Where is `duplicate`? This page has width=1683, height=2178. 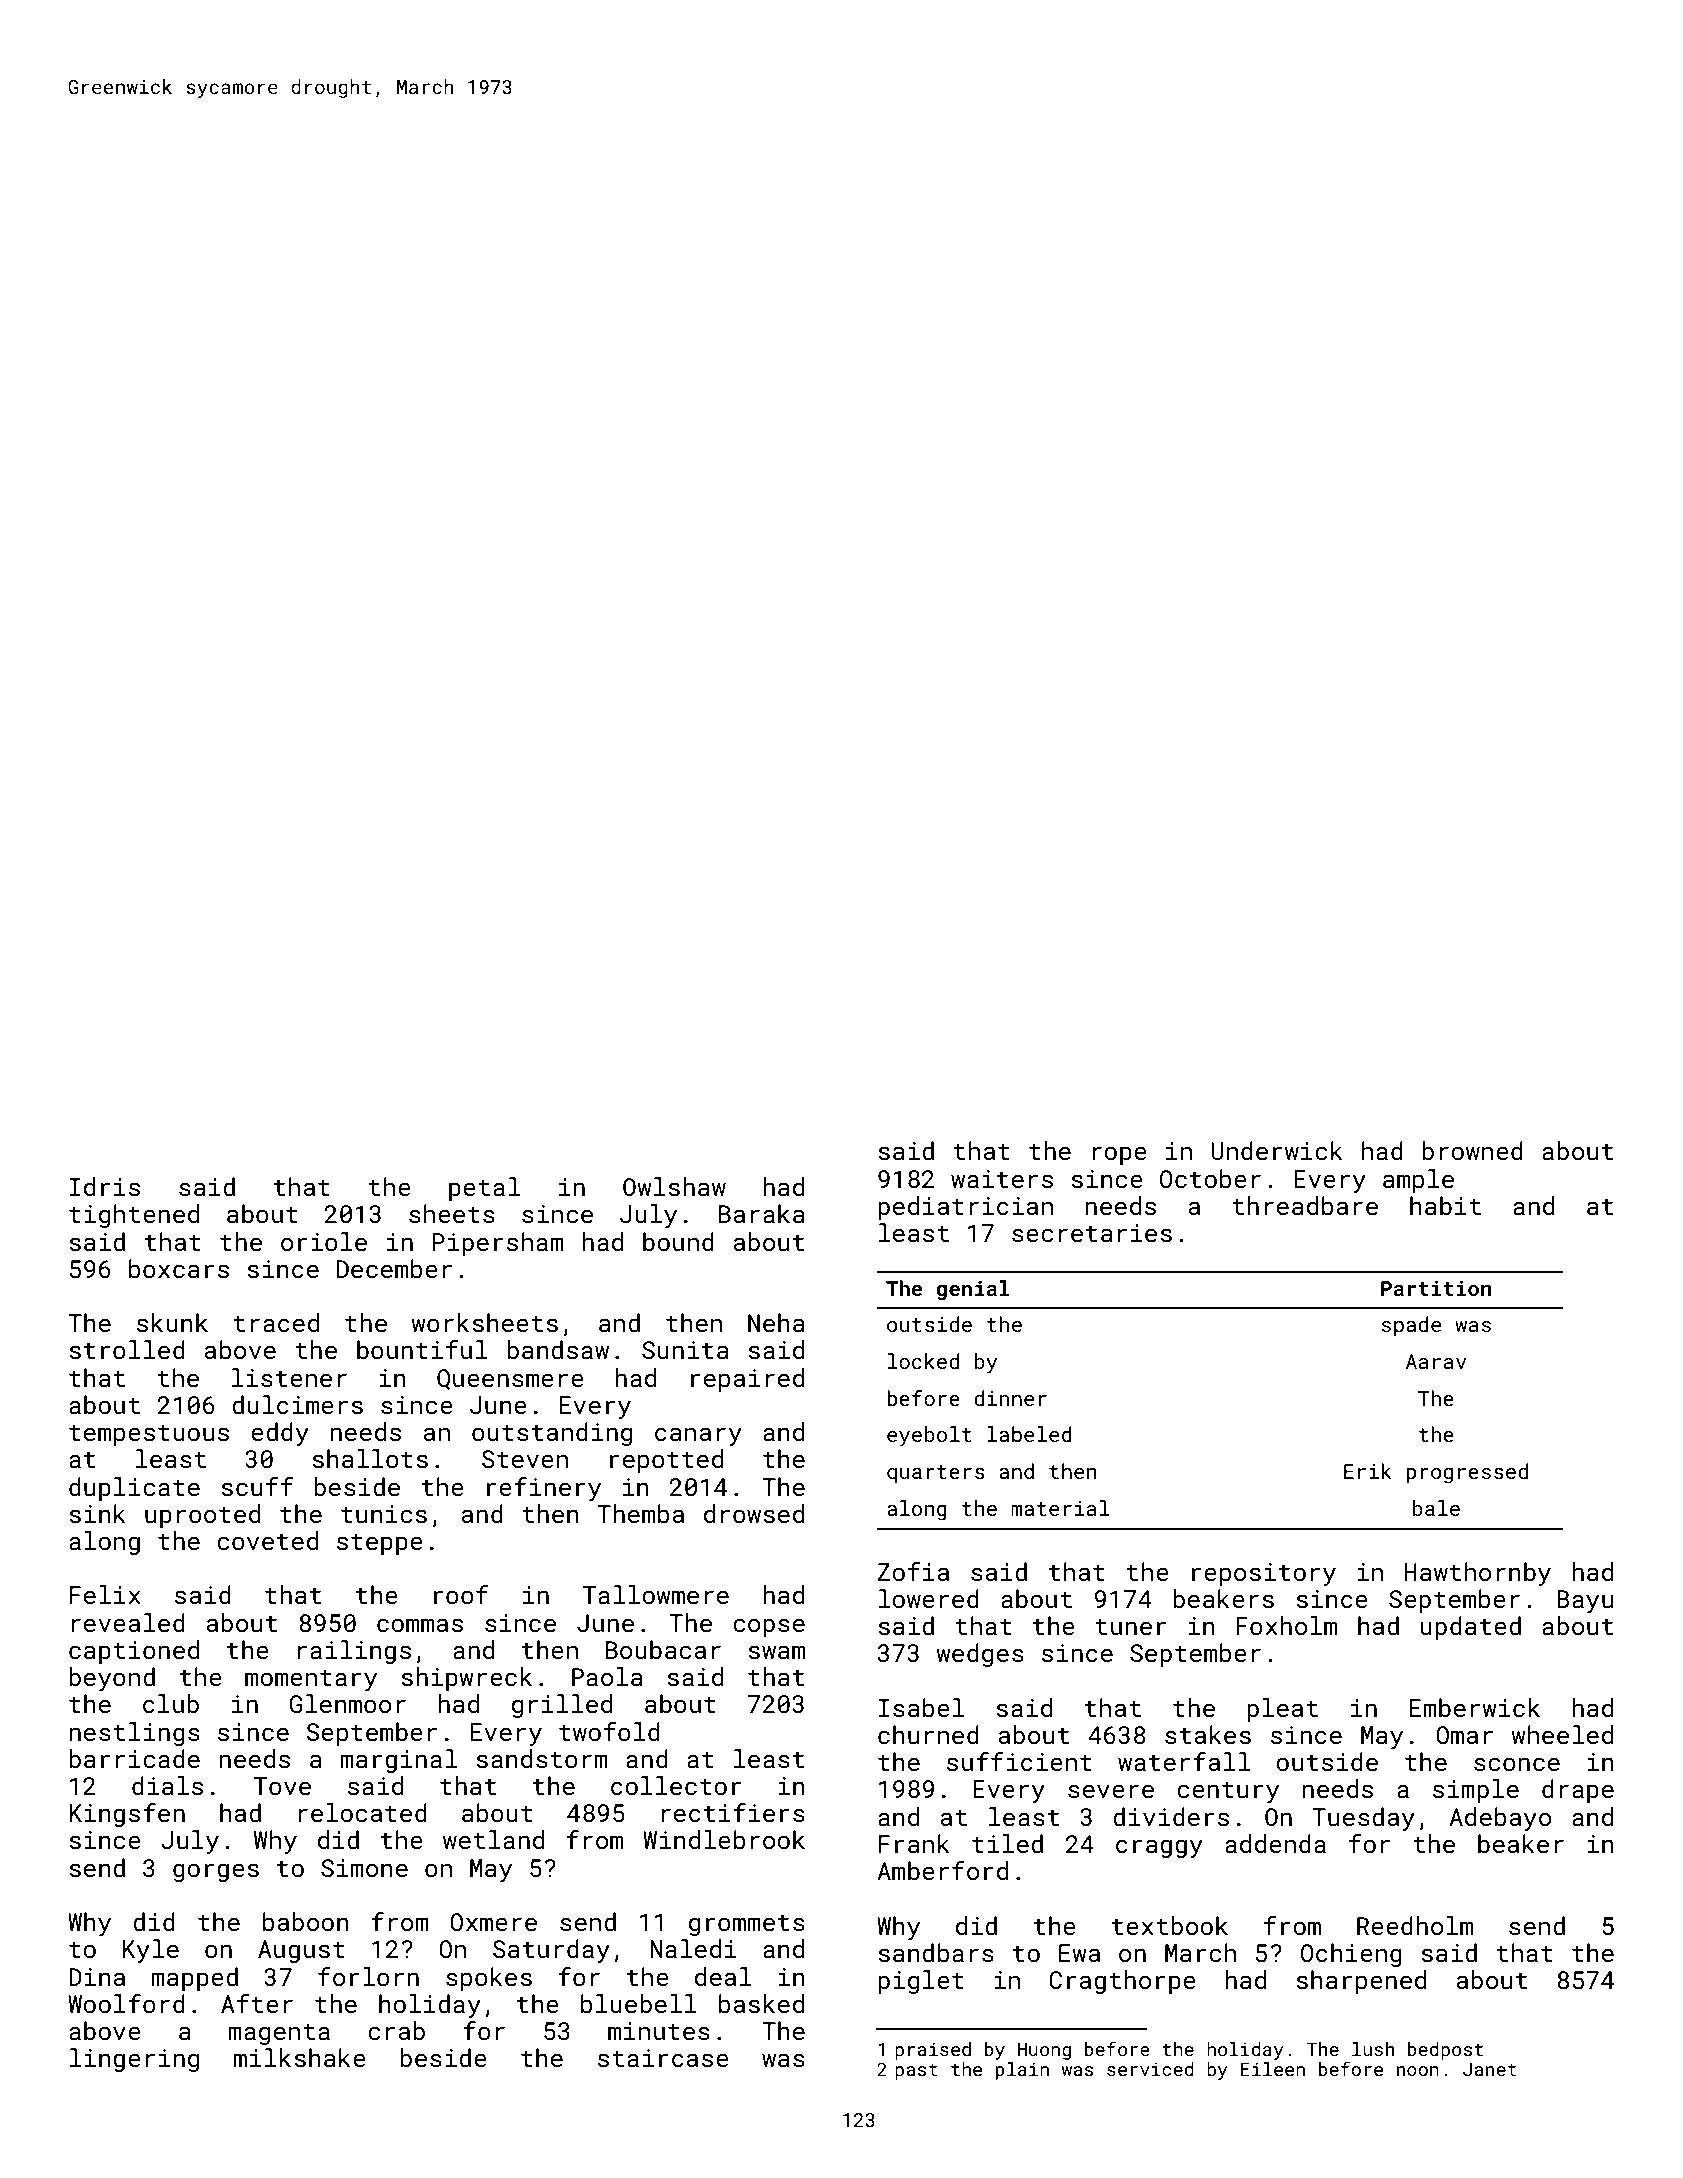
duplicate is located at coordinates (134, 1489).
